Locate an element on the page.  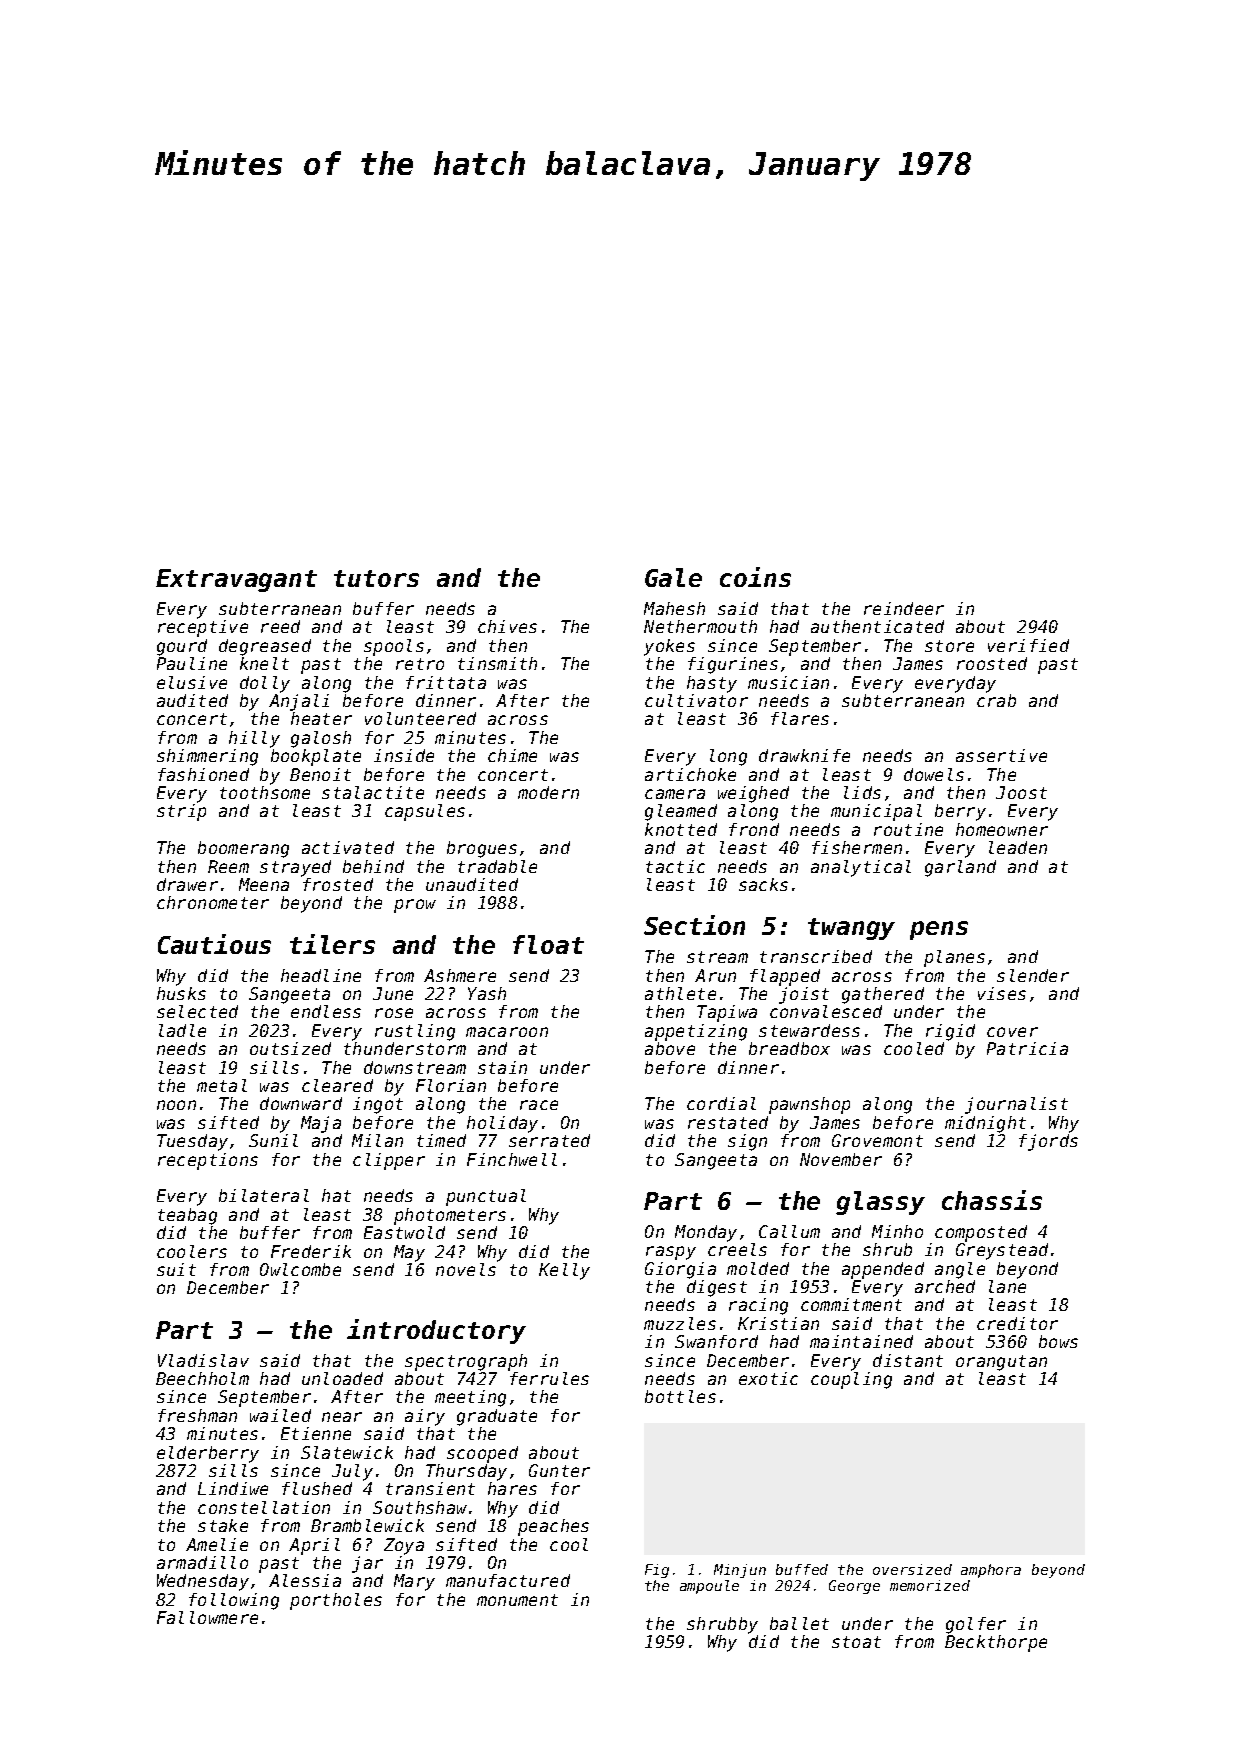
Alessia is located at coordinates (305, 1580).
